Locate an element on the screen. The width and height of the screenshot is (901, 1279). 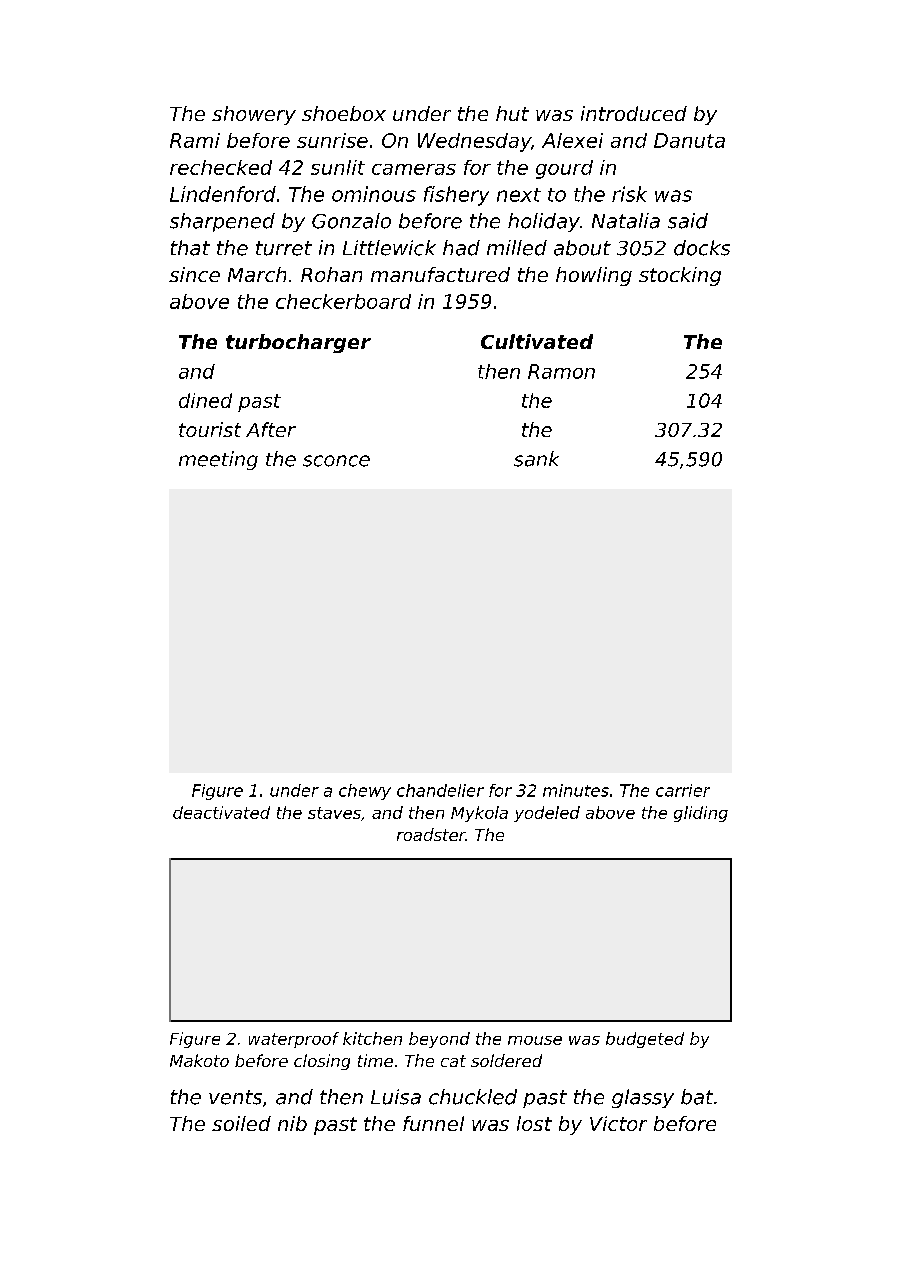
staves is located at coordinates (334, 813).
